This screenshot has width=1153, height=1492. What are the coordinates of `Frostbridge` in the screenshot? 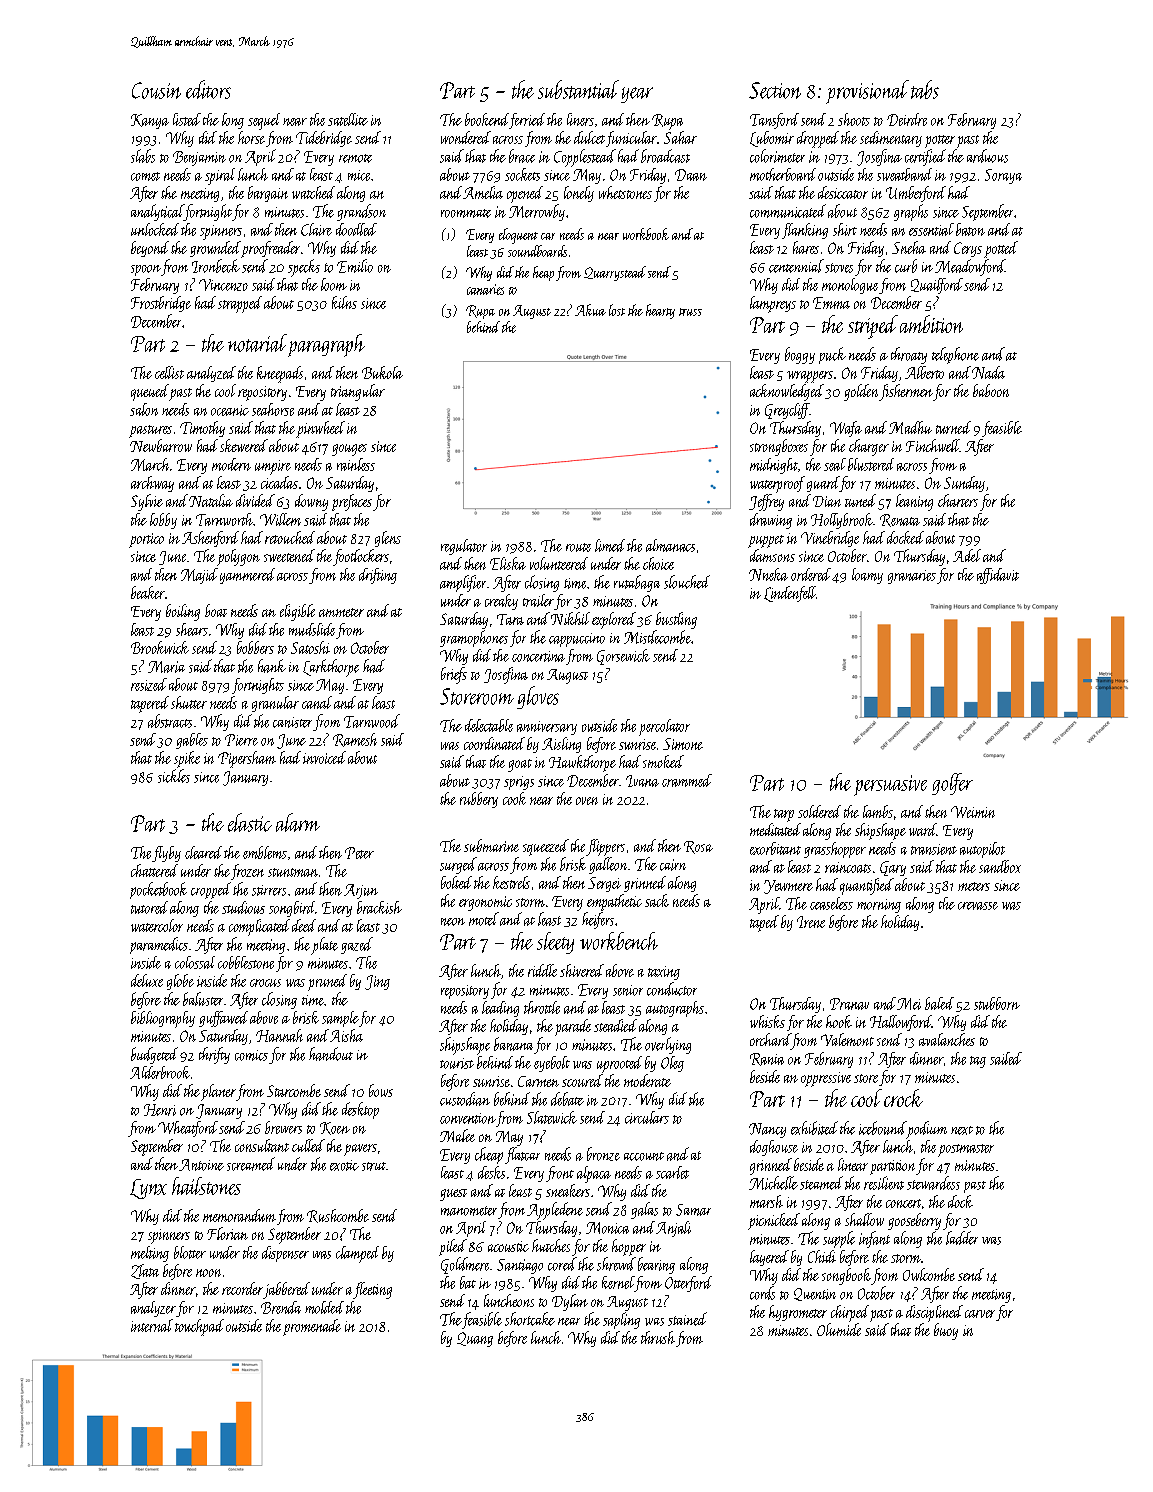 It's located at (161, 304).
